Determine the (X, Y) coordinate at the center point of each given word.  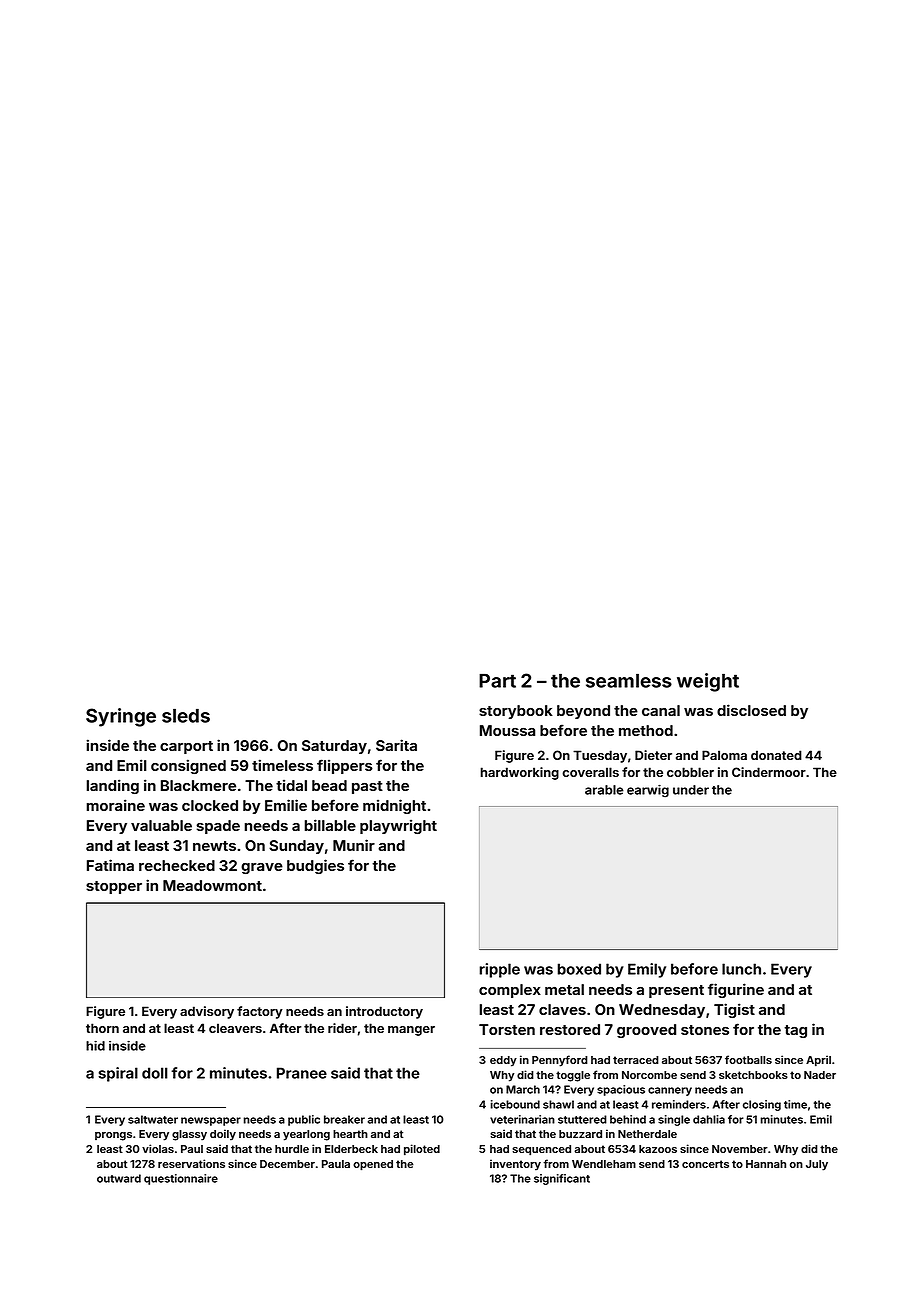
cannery (670, 1091)
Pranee (302, 1073)
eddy (503, 1061)
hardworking (520, 773)
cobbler (690, 772)
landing (113, 786)
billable (330, 825)
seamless (629, 681)
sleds (186, 716)
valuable (161, 825)
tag (795, 1031)
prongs (113, 1136)
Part (497, 681)
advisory (207, 1012)
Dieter (653, 755)
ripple (500, 970)
